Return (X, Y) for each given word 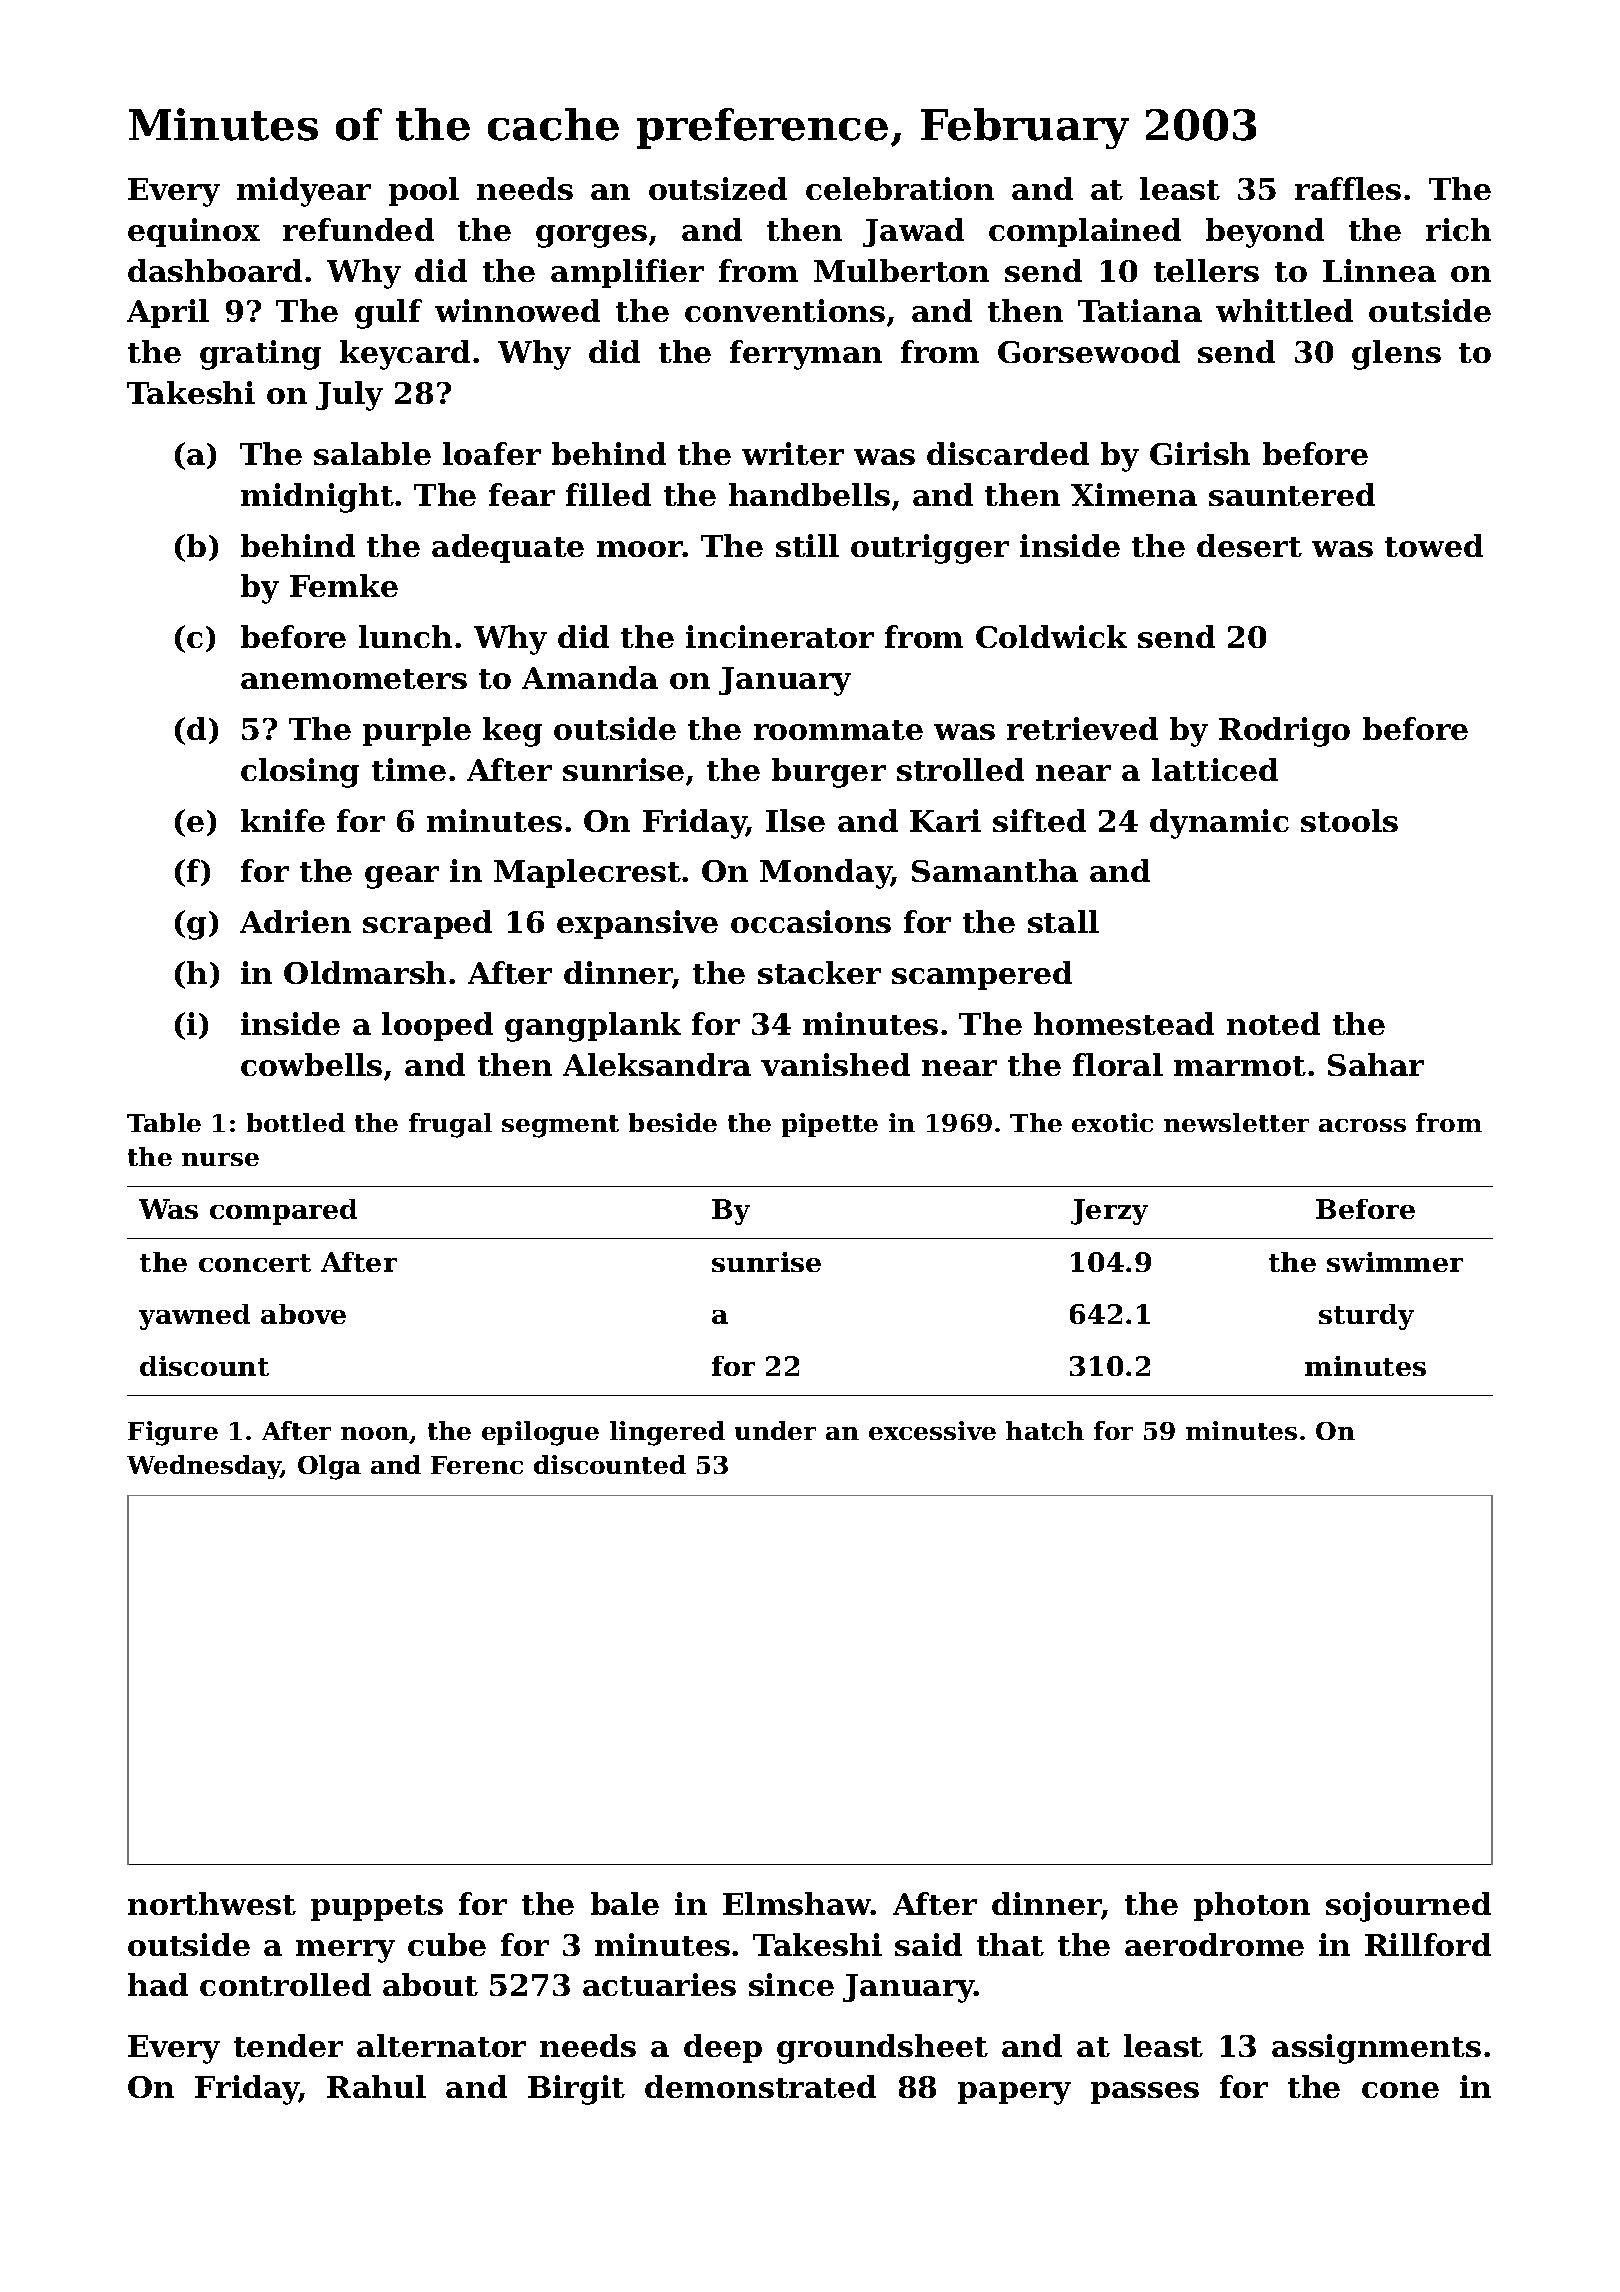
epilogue (540, 1433)
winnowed (517, 310)
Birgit (576, 2090)
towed (1434, 545)
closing (300, 773)
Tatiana (1140, 310)
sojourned (1408, 1907)
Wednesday (204, 1467)
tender (288, 2045)
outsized (718, 188)
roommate (838, 730)
